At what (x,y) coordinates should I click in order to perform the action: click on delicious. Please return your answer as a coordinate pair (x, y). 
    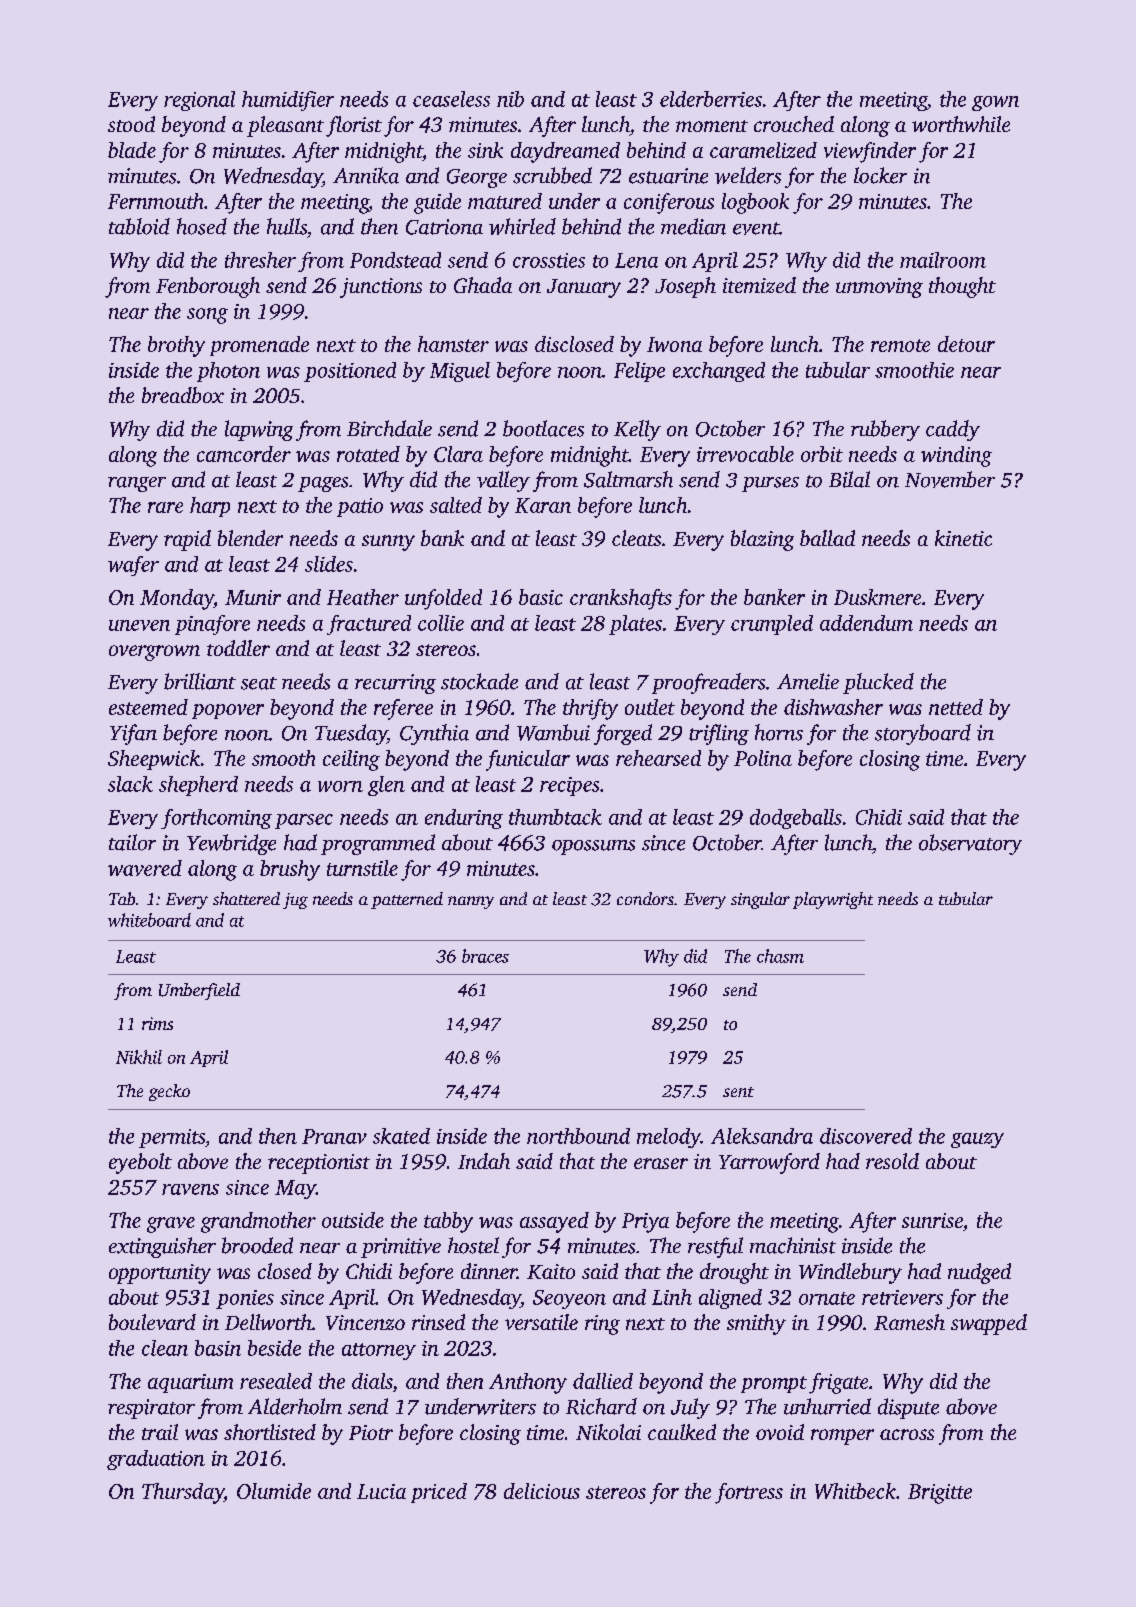
    Looking at the image, I should click on (542, 1491).
